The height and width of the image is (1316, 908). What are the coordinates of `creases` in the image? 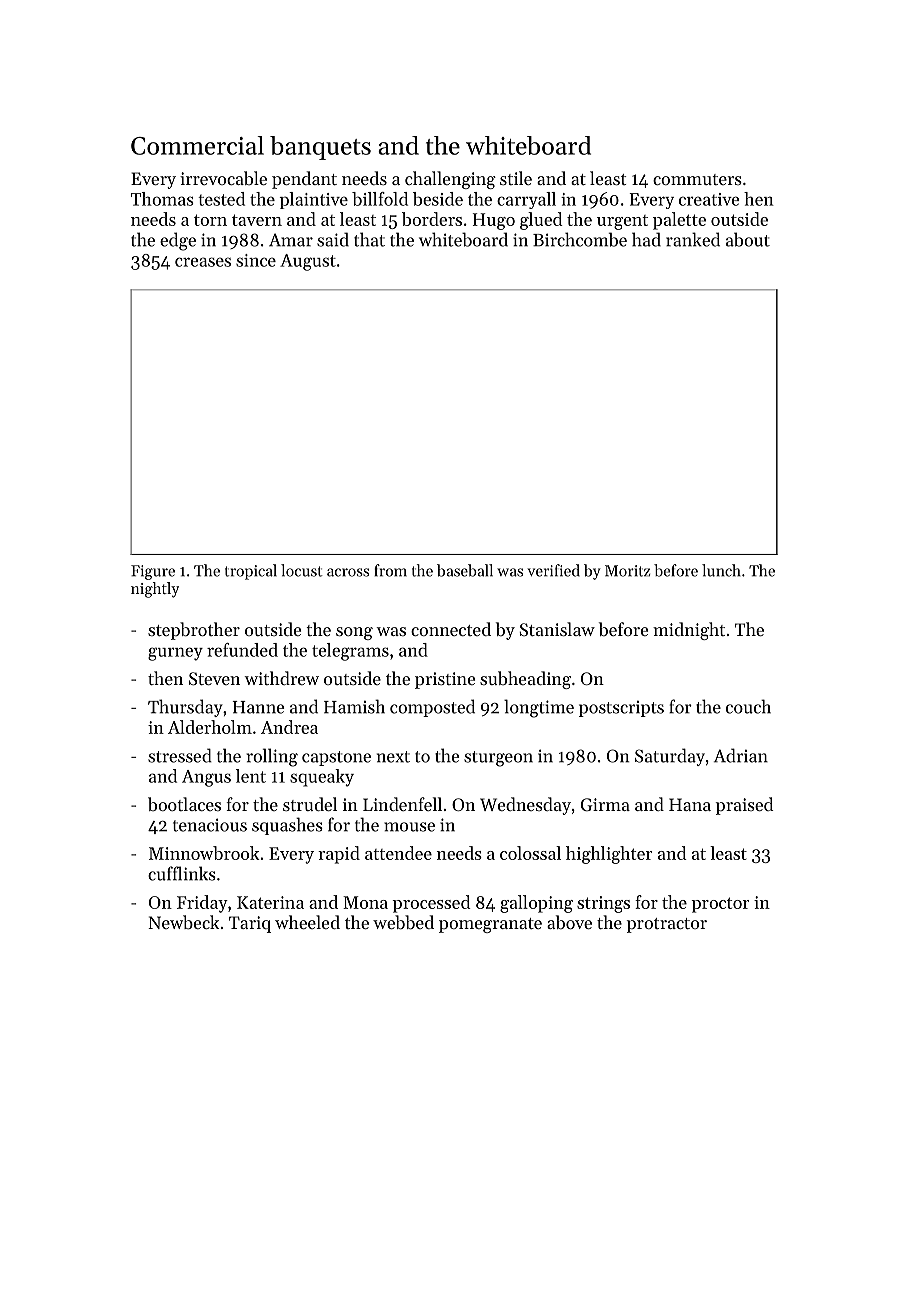 It's located at (203, 262).
